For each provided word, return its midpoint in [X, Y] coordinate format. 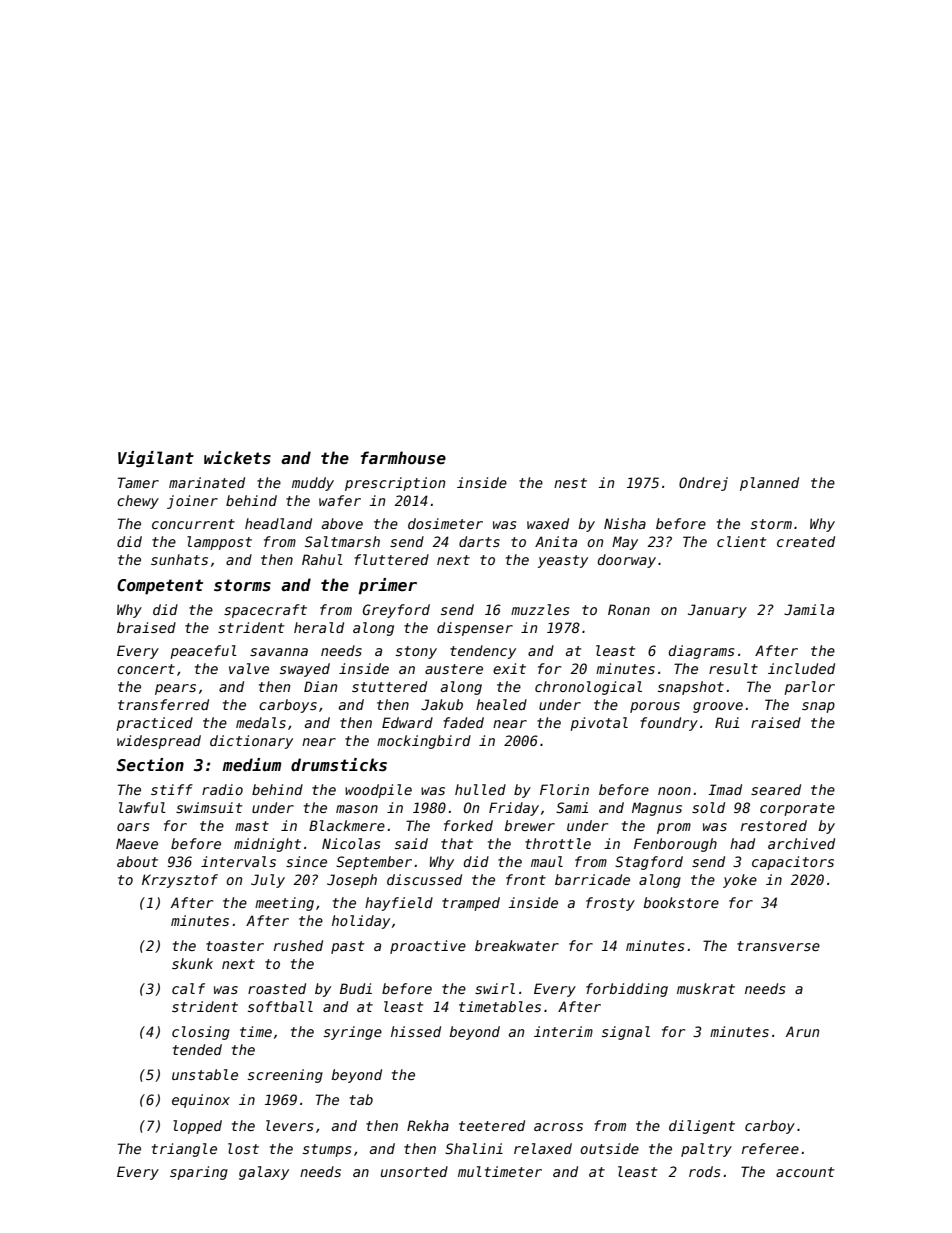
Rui [727, 722]
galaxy [264, 1173]
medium [251, 765]
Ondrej [703, 484]
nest [570, 483]
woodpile [378, 791]
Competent [160, 587]
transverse [778, 946]
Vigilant [156, 459]
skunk [192, 963]
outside [609, 1148]
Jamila [809, 609]
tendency [483, 652]
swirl [495, 988]
